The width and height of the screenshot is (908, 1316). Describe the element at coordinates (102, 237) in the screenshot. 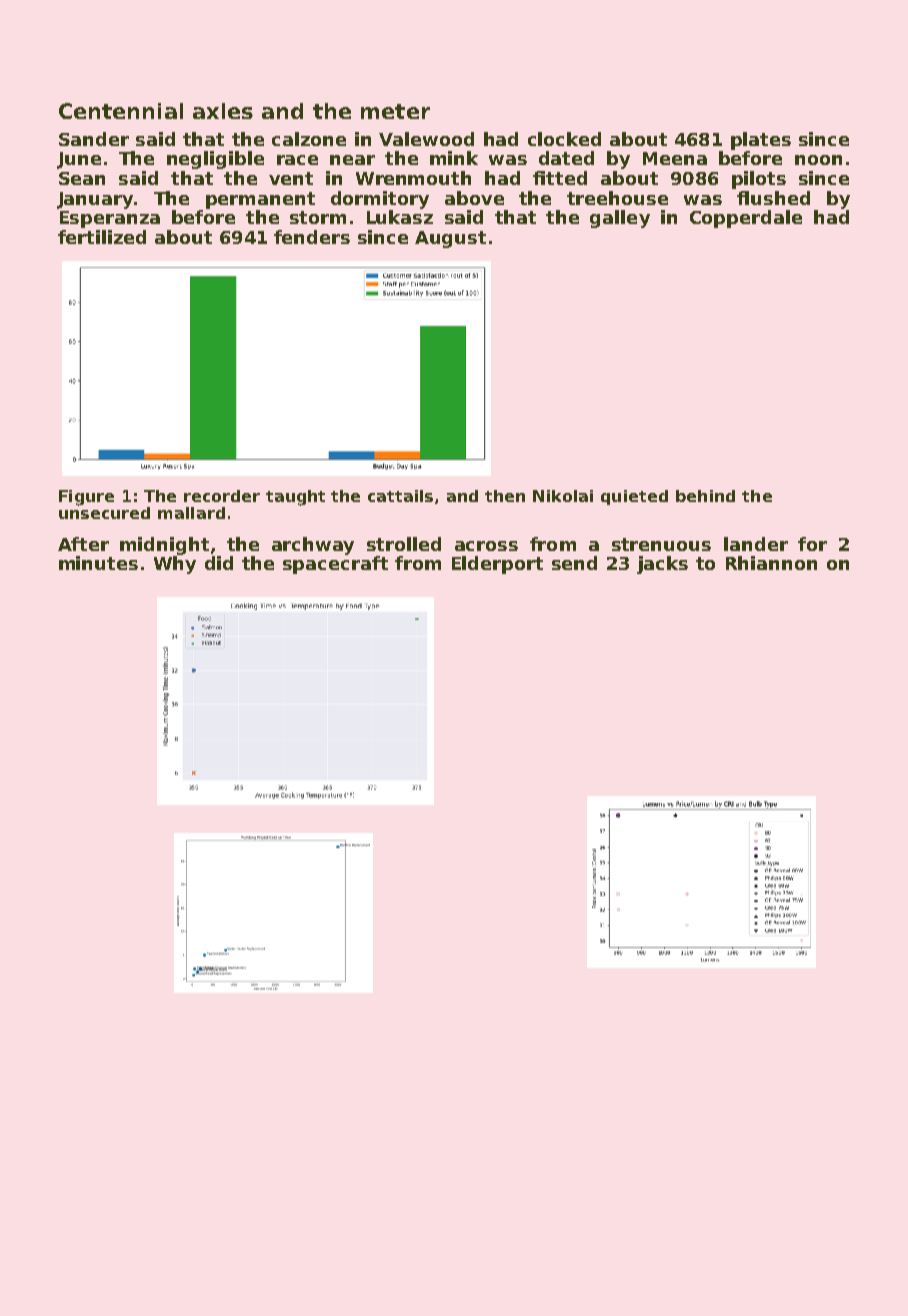

I see `fertilized` at that location.
